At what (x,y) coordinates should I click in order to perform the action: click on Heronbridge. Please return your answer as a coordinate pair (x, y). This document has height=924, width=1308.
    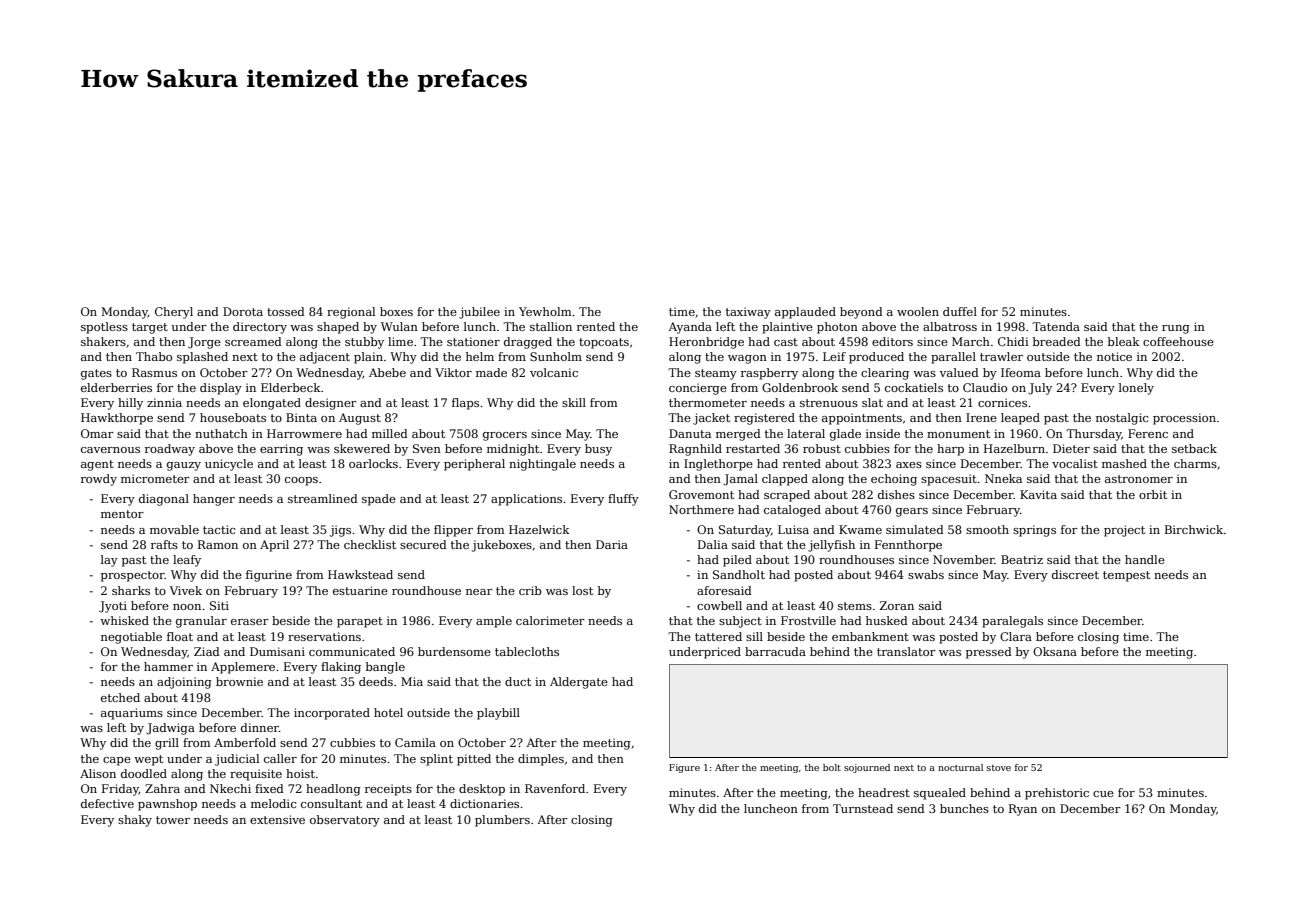
    Looking at the image, I should click on (706, 343).
